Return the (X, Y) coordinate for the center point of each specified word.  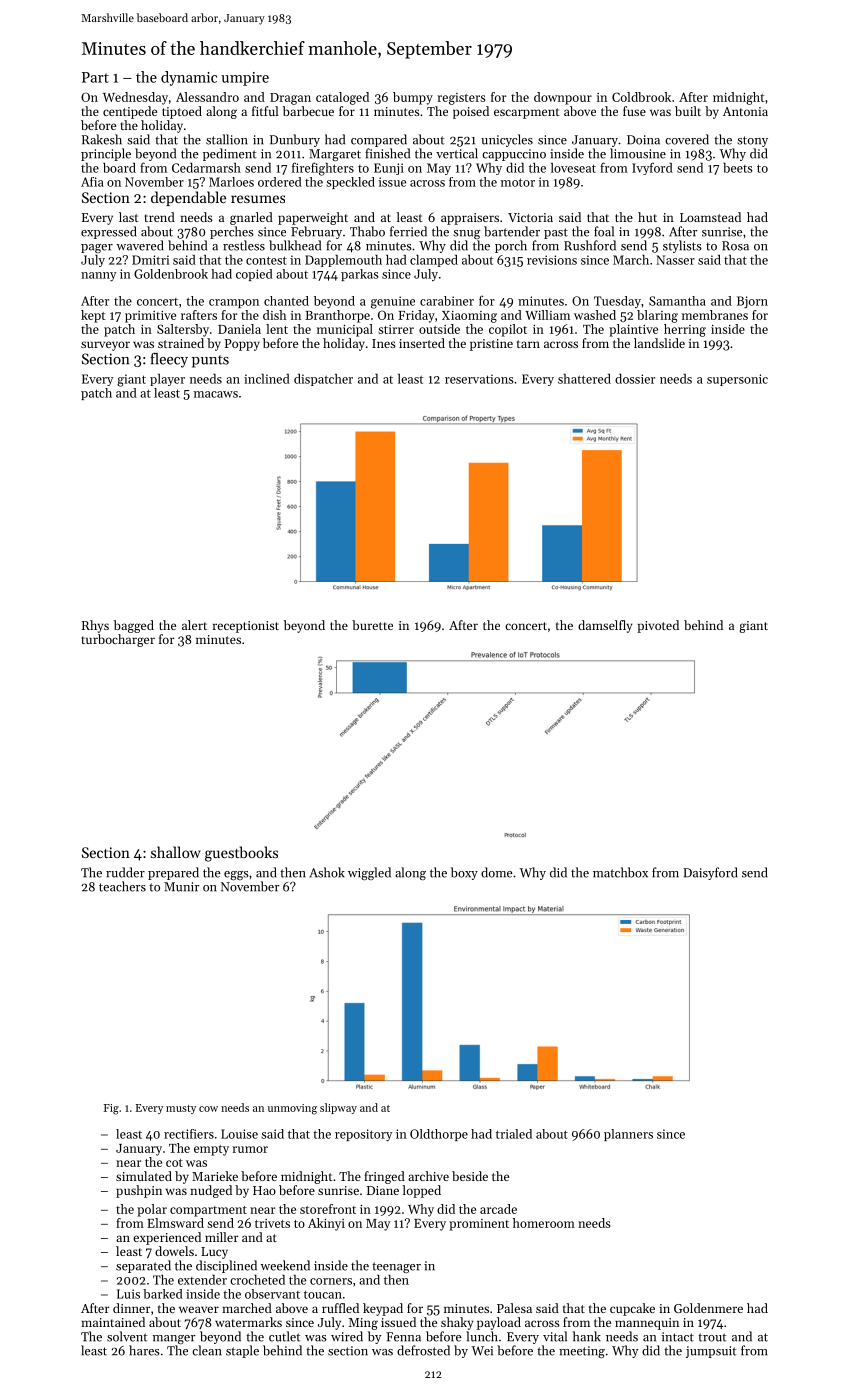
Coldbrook (641, 97)
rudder (125, 872)
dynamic (189, 78)
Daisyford (710, 873)
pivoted (658, 626)
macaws (216, 394)
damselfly (605, 626)
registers (461, 99)
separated (143, 1266)
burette (372, 625)
